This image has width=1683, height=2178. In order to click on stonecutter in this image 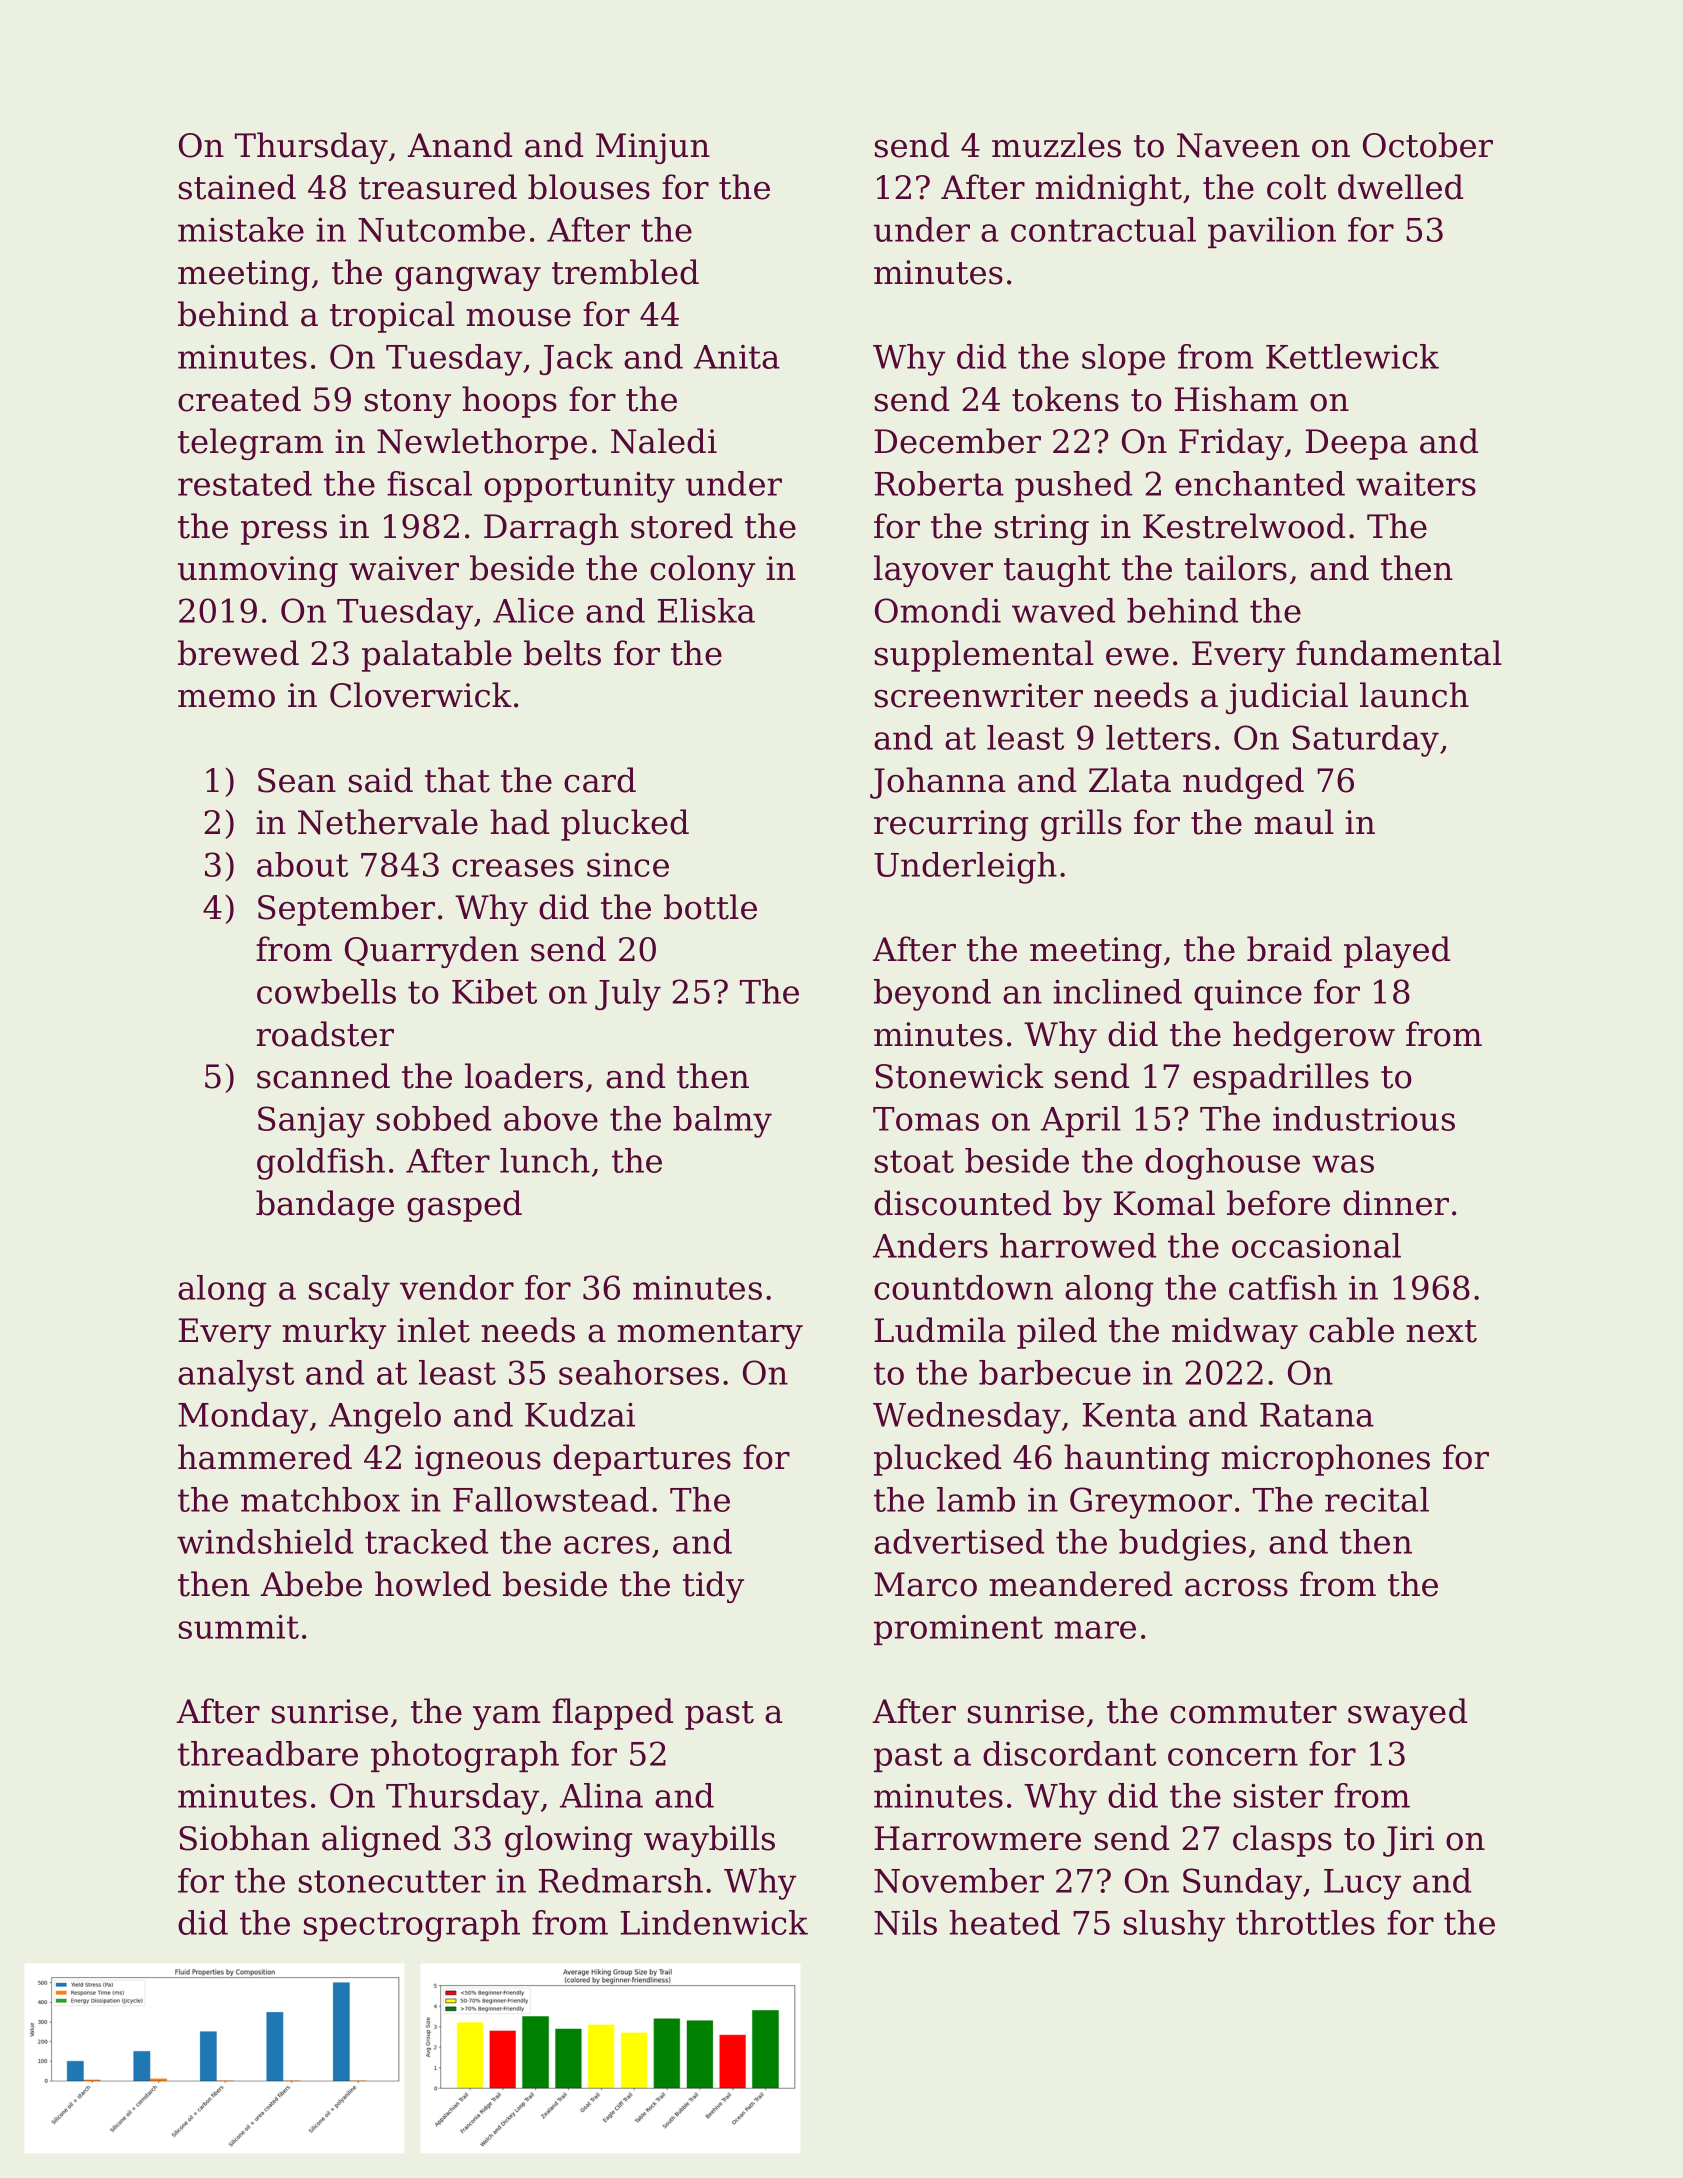, I will do `click(392, 1881)`.
